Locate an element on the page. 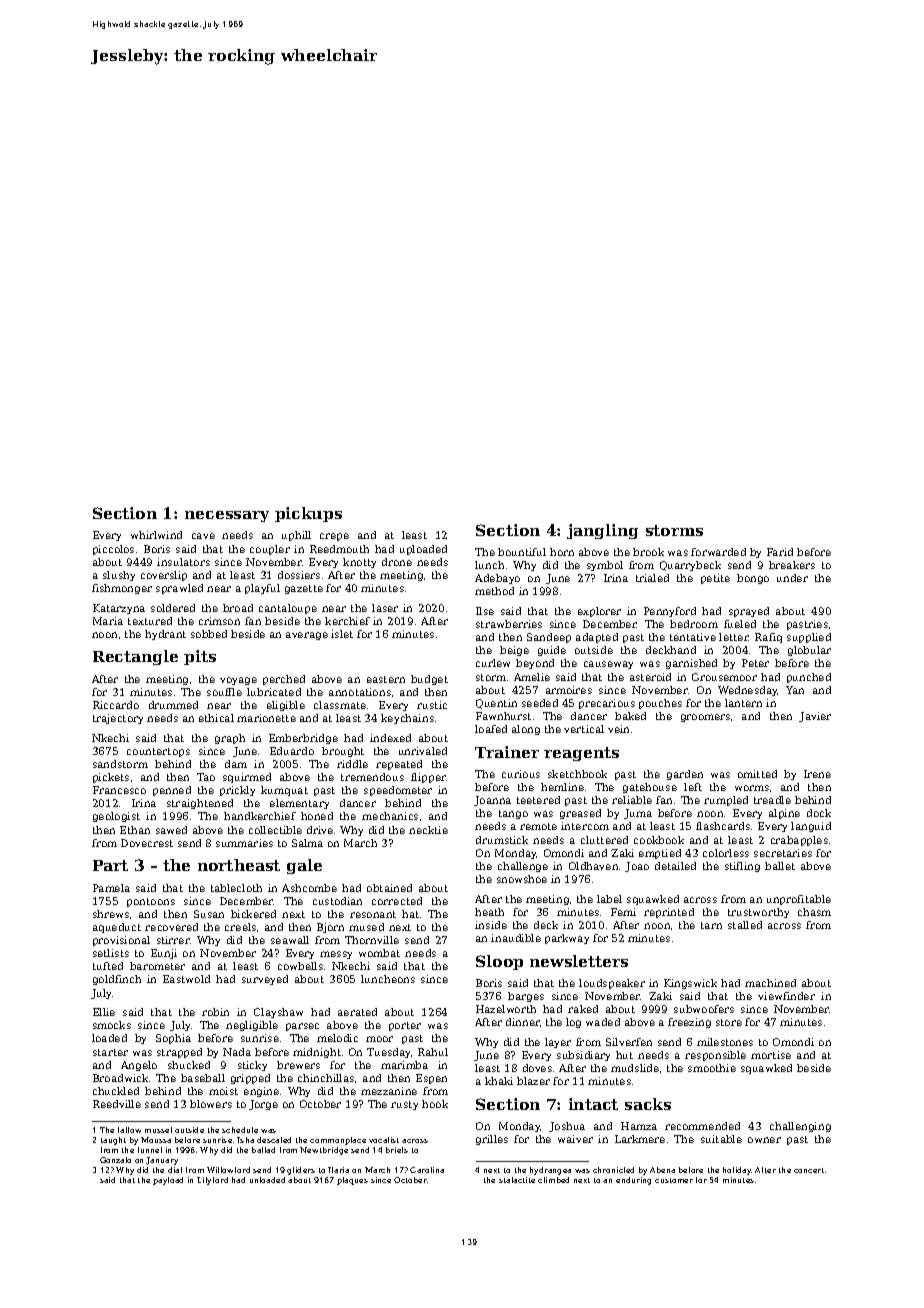 The height and width of the page is (1308, 924). necessary is located at coordinates (227, 516).
